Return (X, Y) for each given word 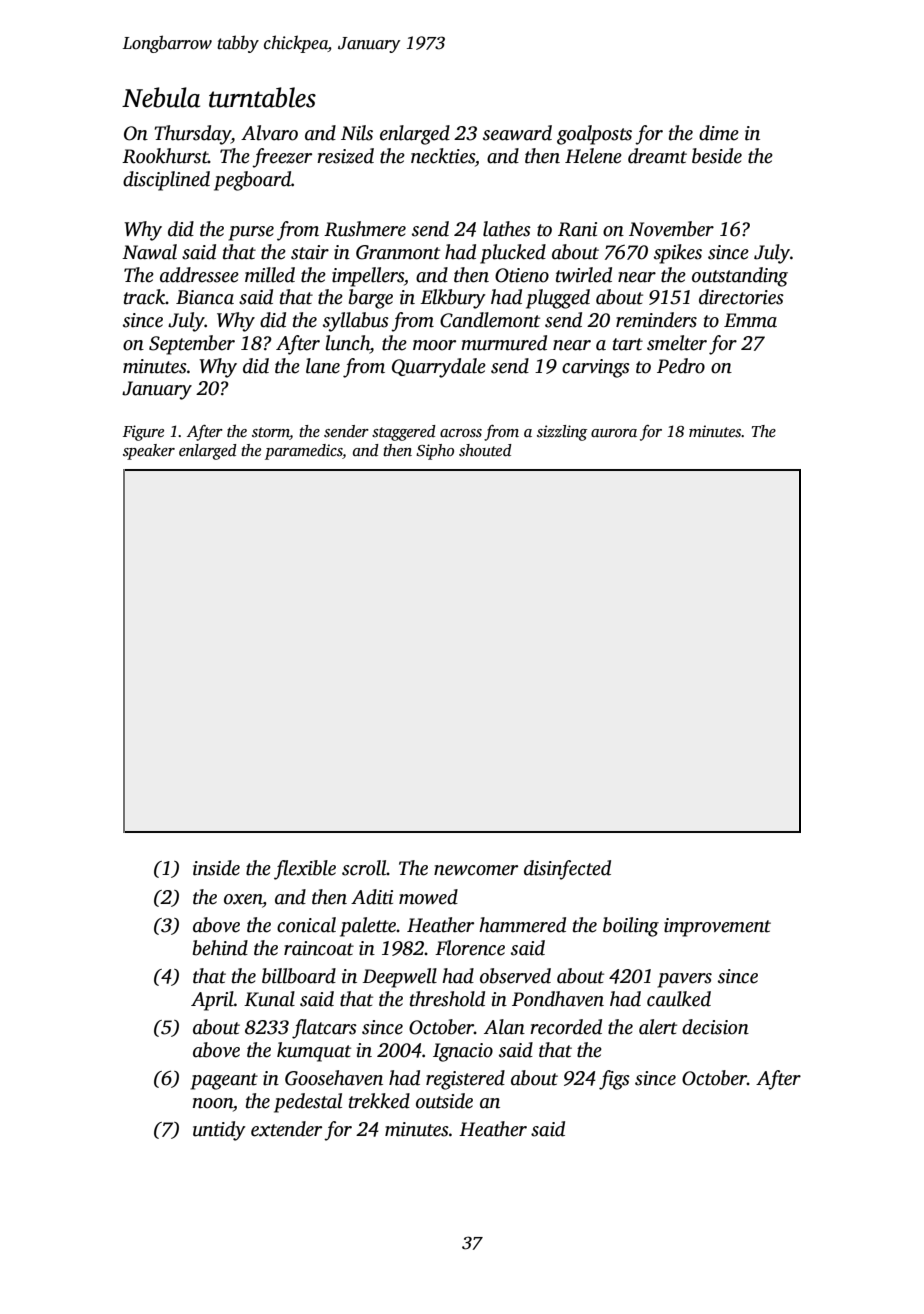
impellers (368, 277)
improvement (717, 927)
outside (444, 1101)
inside (216, 868)
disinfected (567, 870)
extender (286, 1129)
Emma (750, 320)
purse (251, 233)
